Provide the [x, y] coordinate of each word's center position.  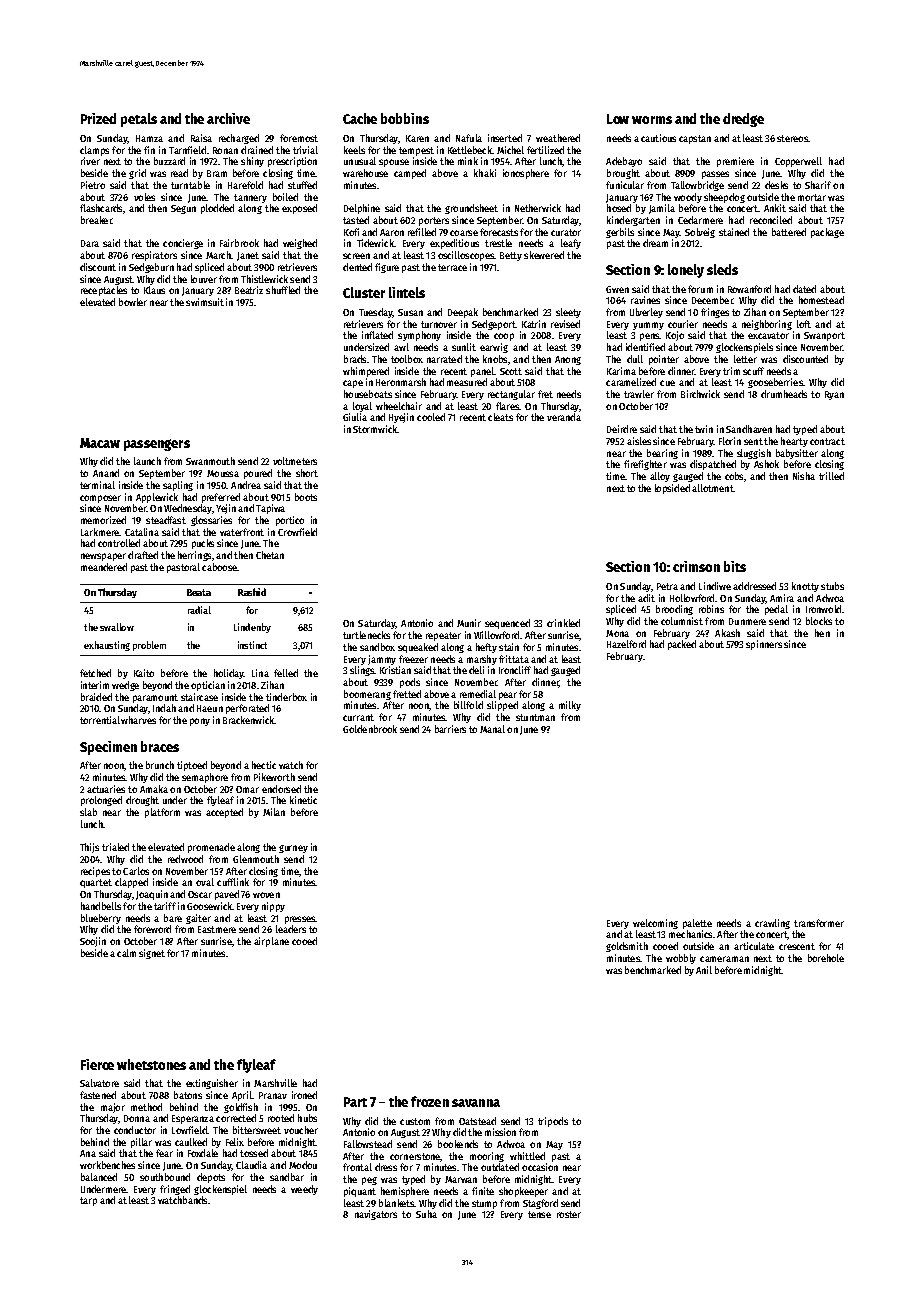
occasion [540, 1167]
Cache [360, 118]
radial [199, 610]
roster [569, 1214]
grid [137, 174]
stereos [792, 138]
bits [735, 566]
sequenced [507, 624]
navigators [376, 1215]
